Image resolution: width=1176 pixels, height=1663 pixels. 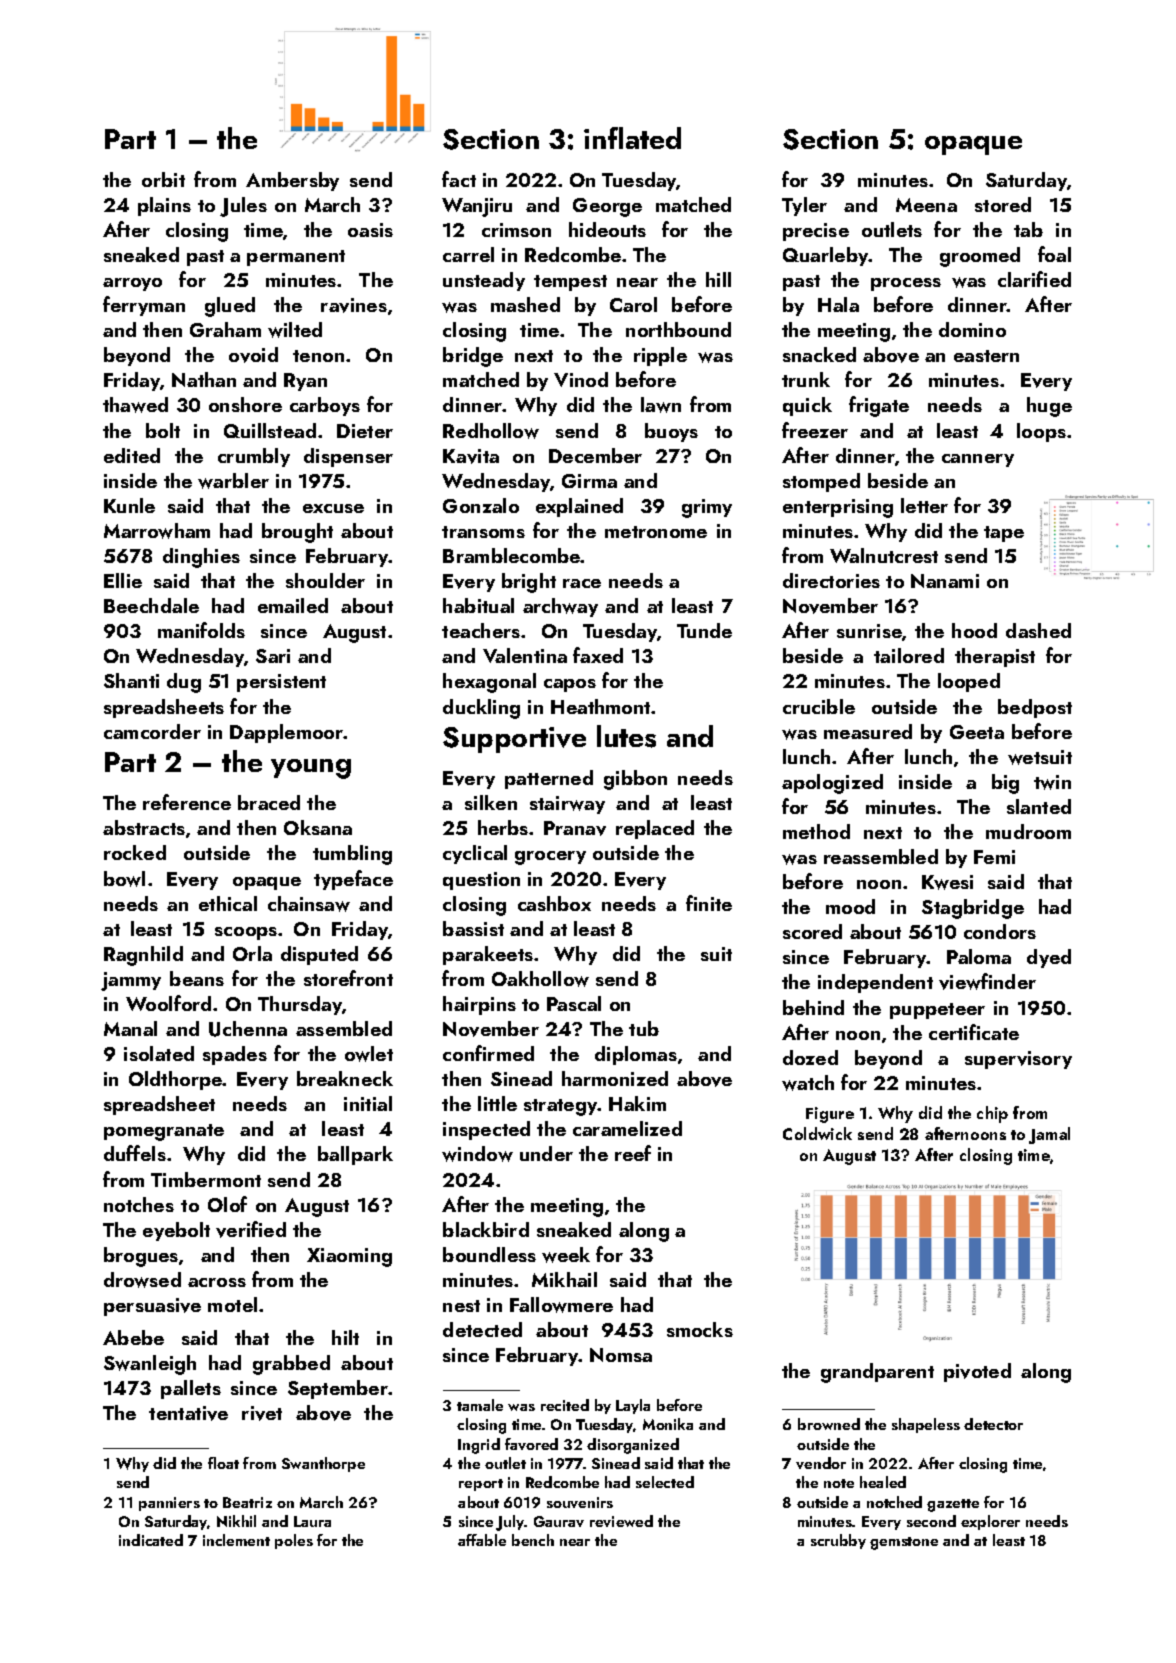 I want to click on favored, so click(x=531, y=1444).
